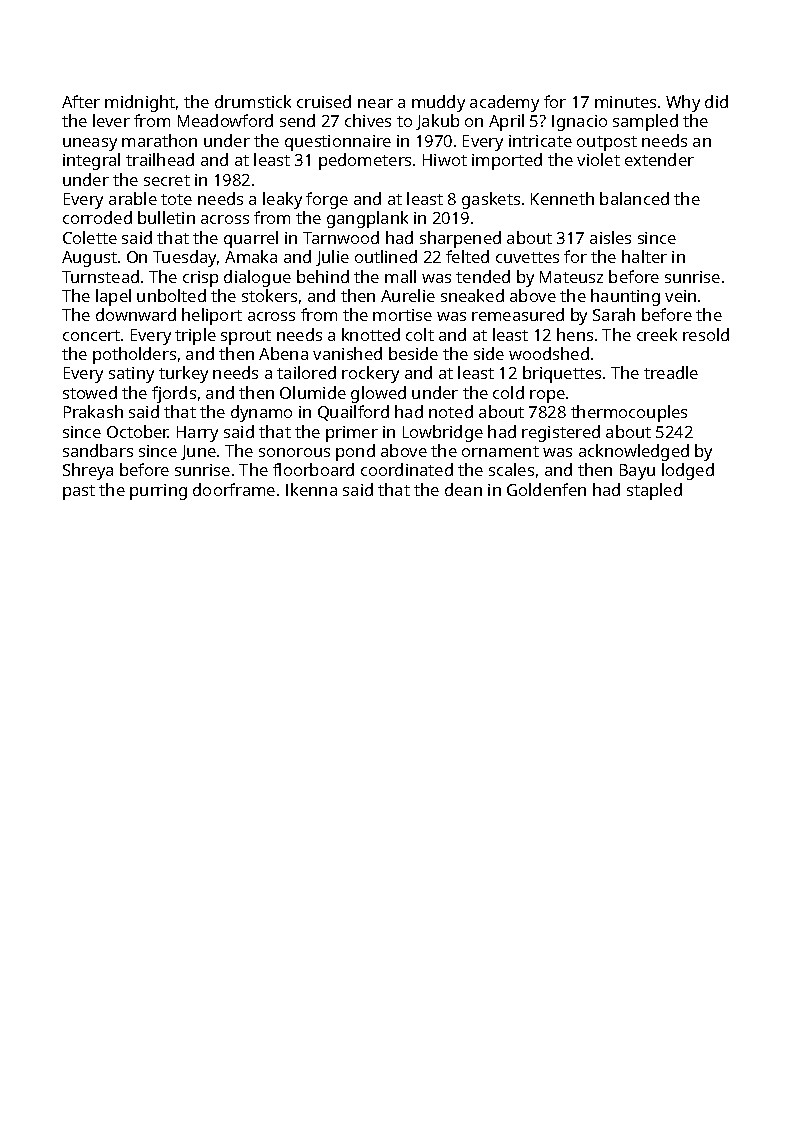 The height and width of the page is (1127, 794). Describe the element at coordinates (504, 103) in the page. I see `academy` at that location.
